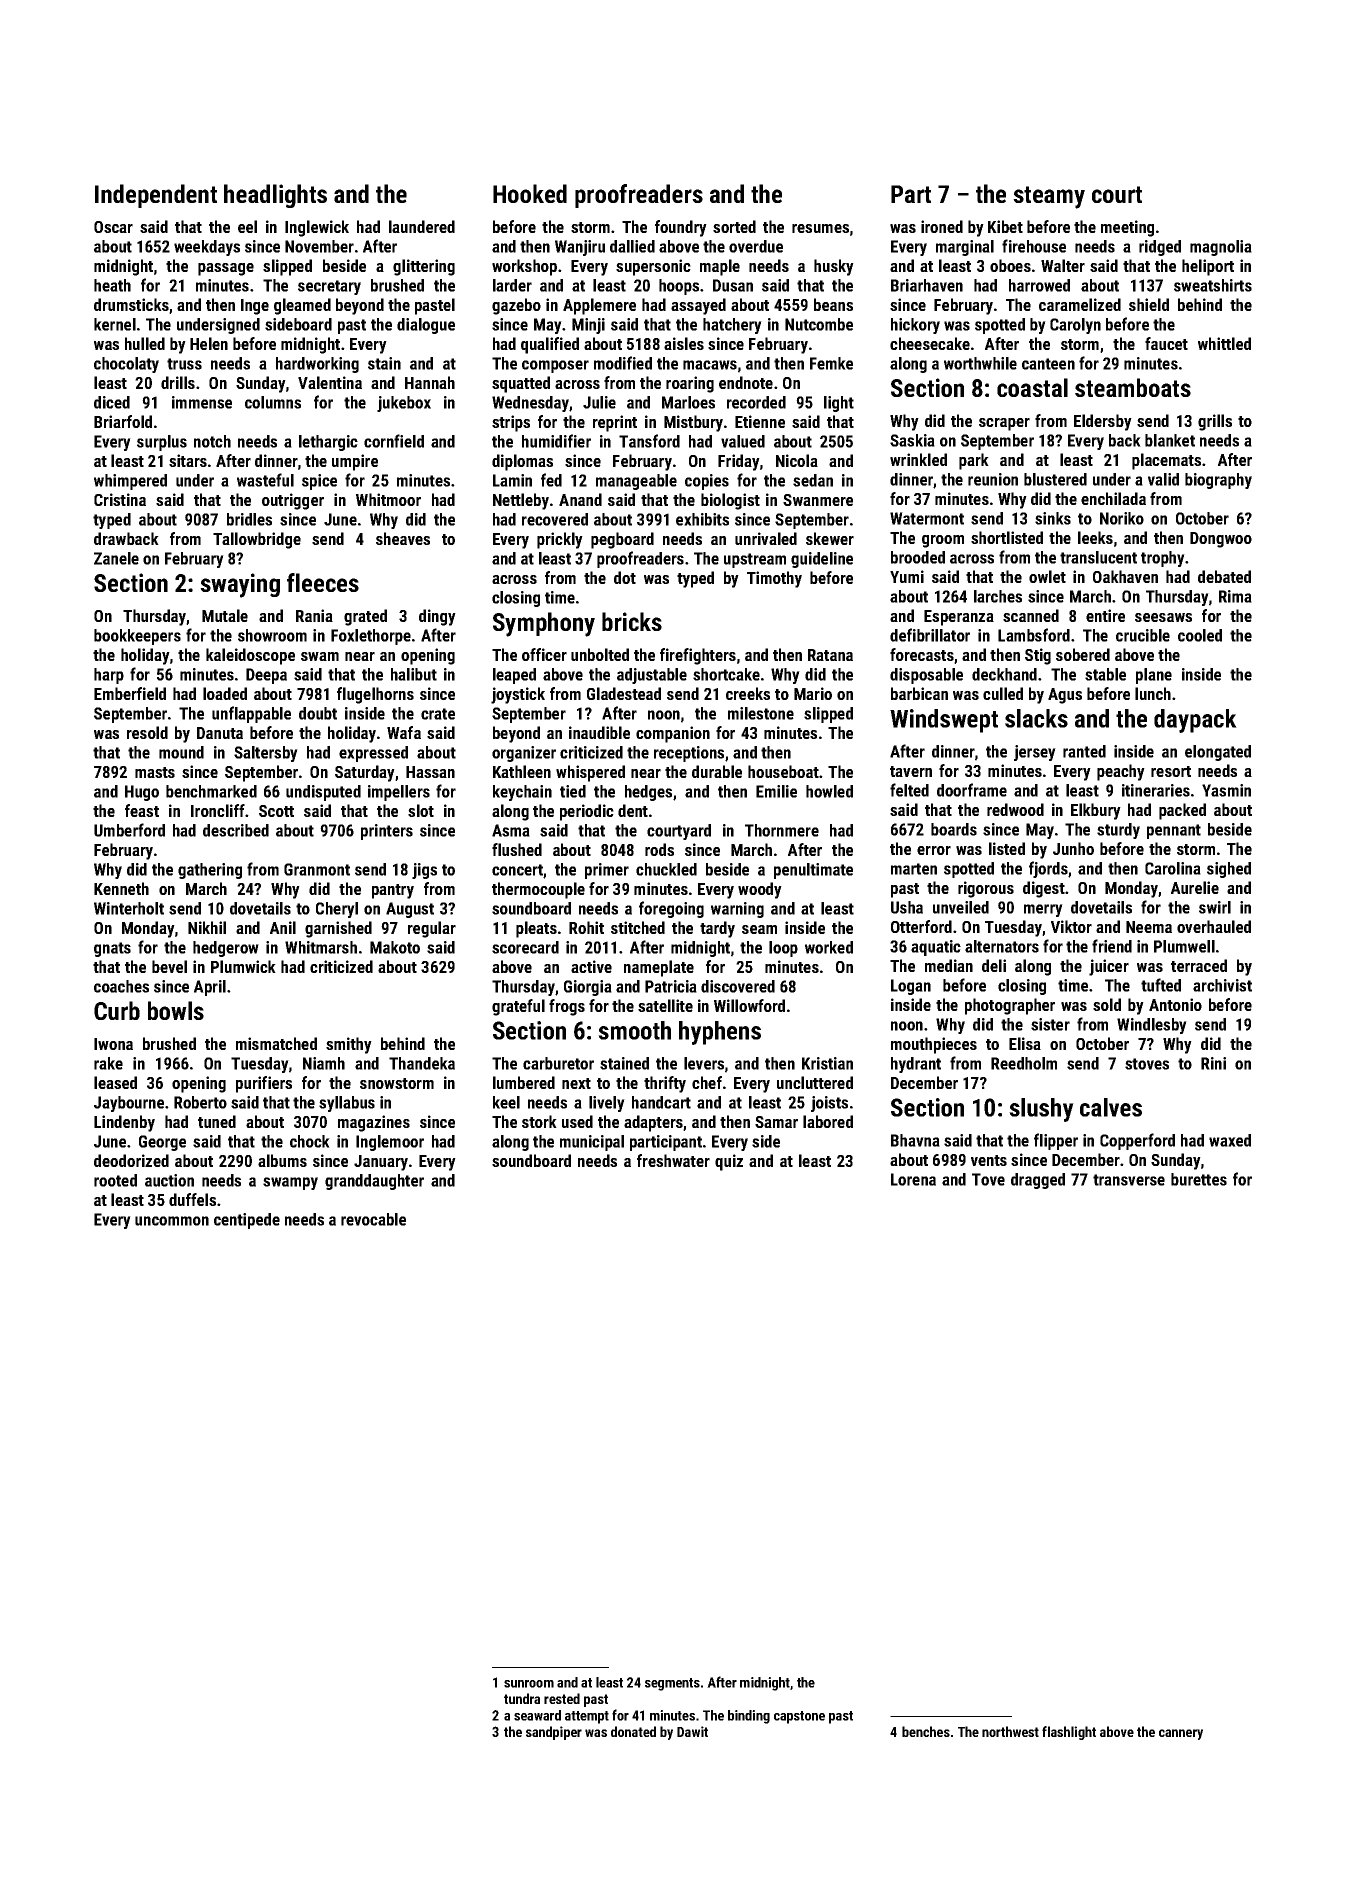  What do you see at coordinates (1049, 197) in the document?
I see `steamy` at bounding box center [1049, 197].
